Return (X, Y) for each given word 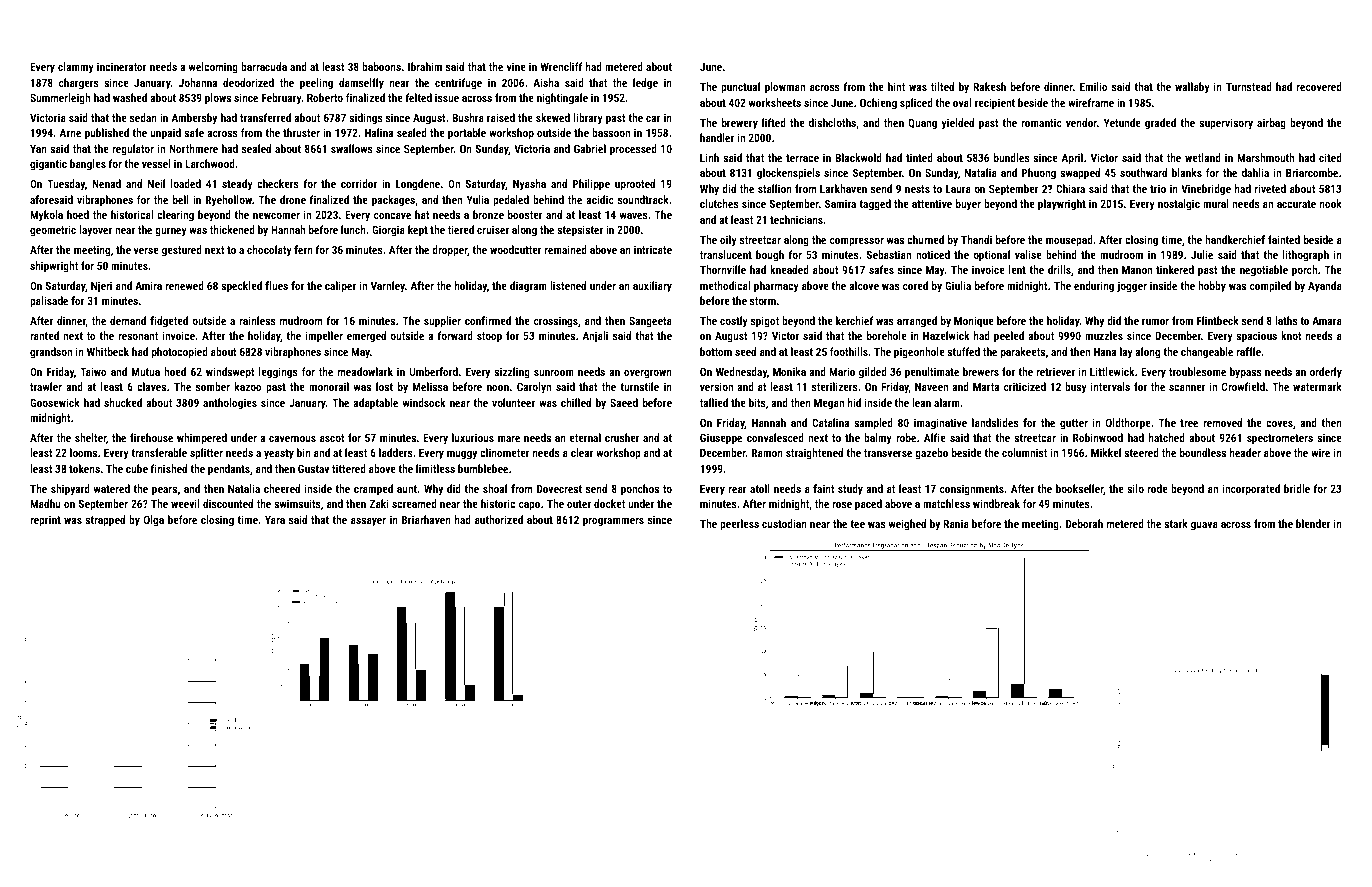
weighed (907, 525)
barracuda (264, 66)
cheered (282, 488)
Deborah (1084, 523)
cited (1330, 157)
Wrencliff (561, 66)
